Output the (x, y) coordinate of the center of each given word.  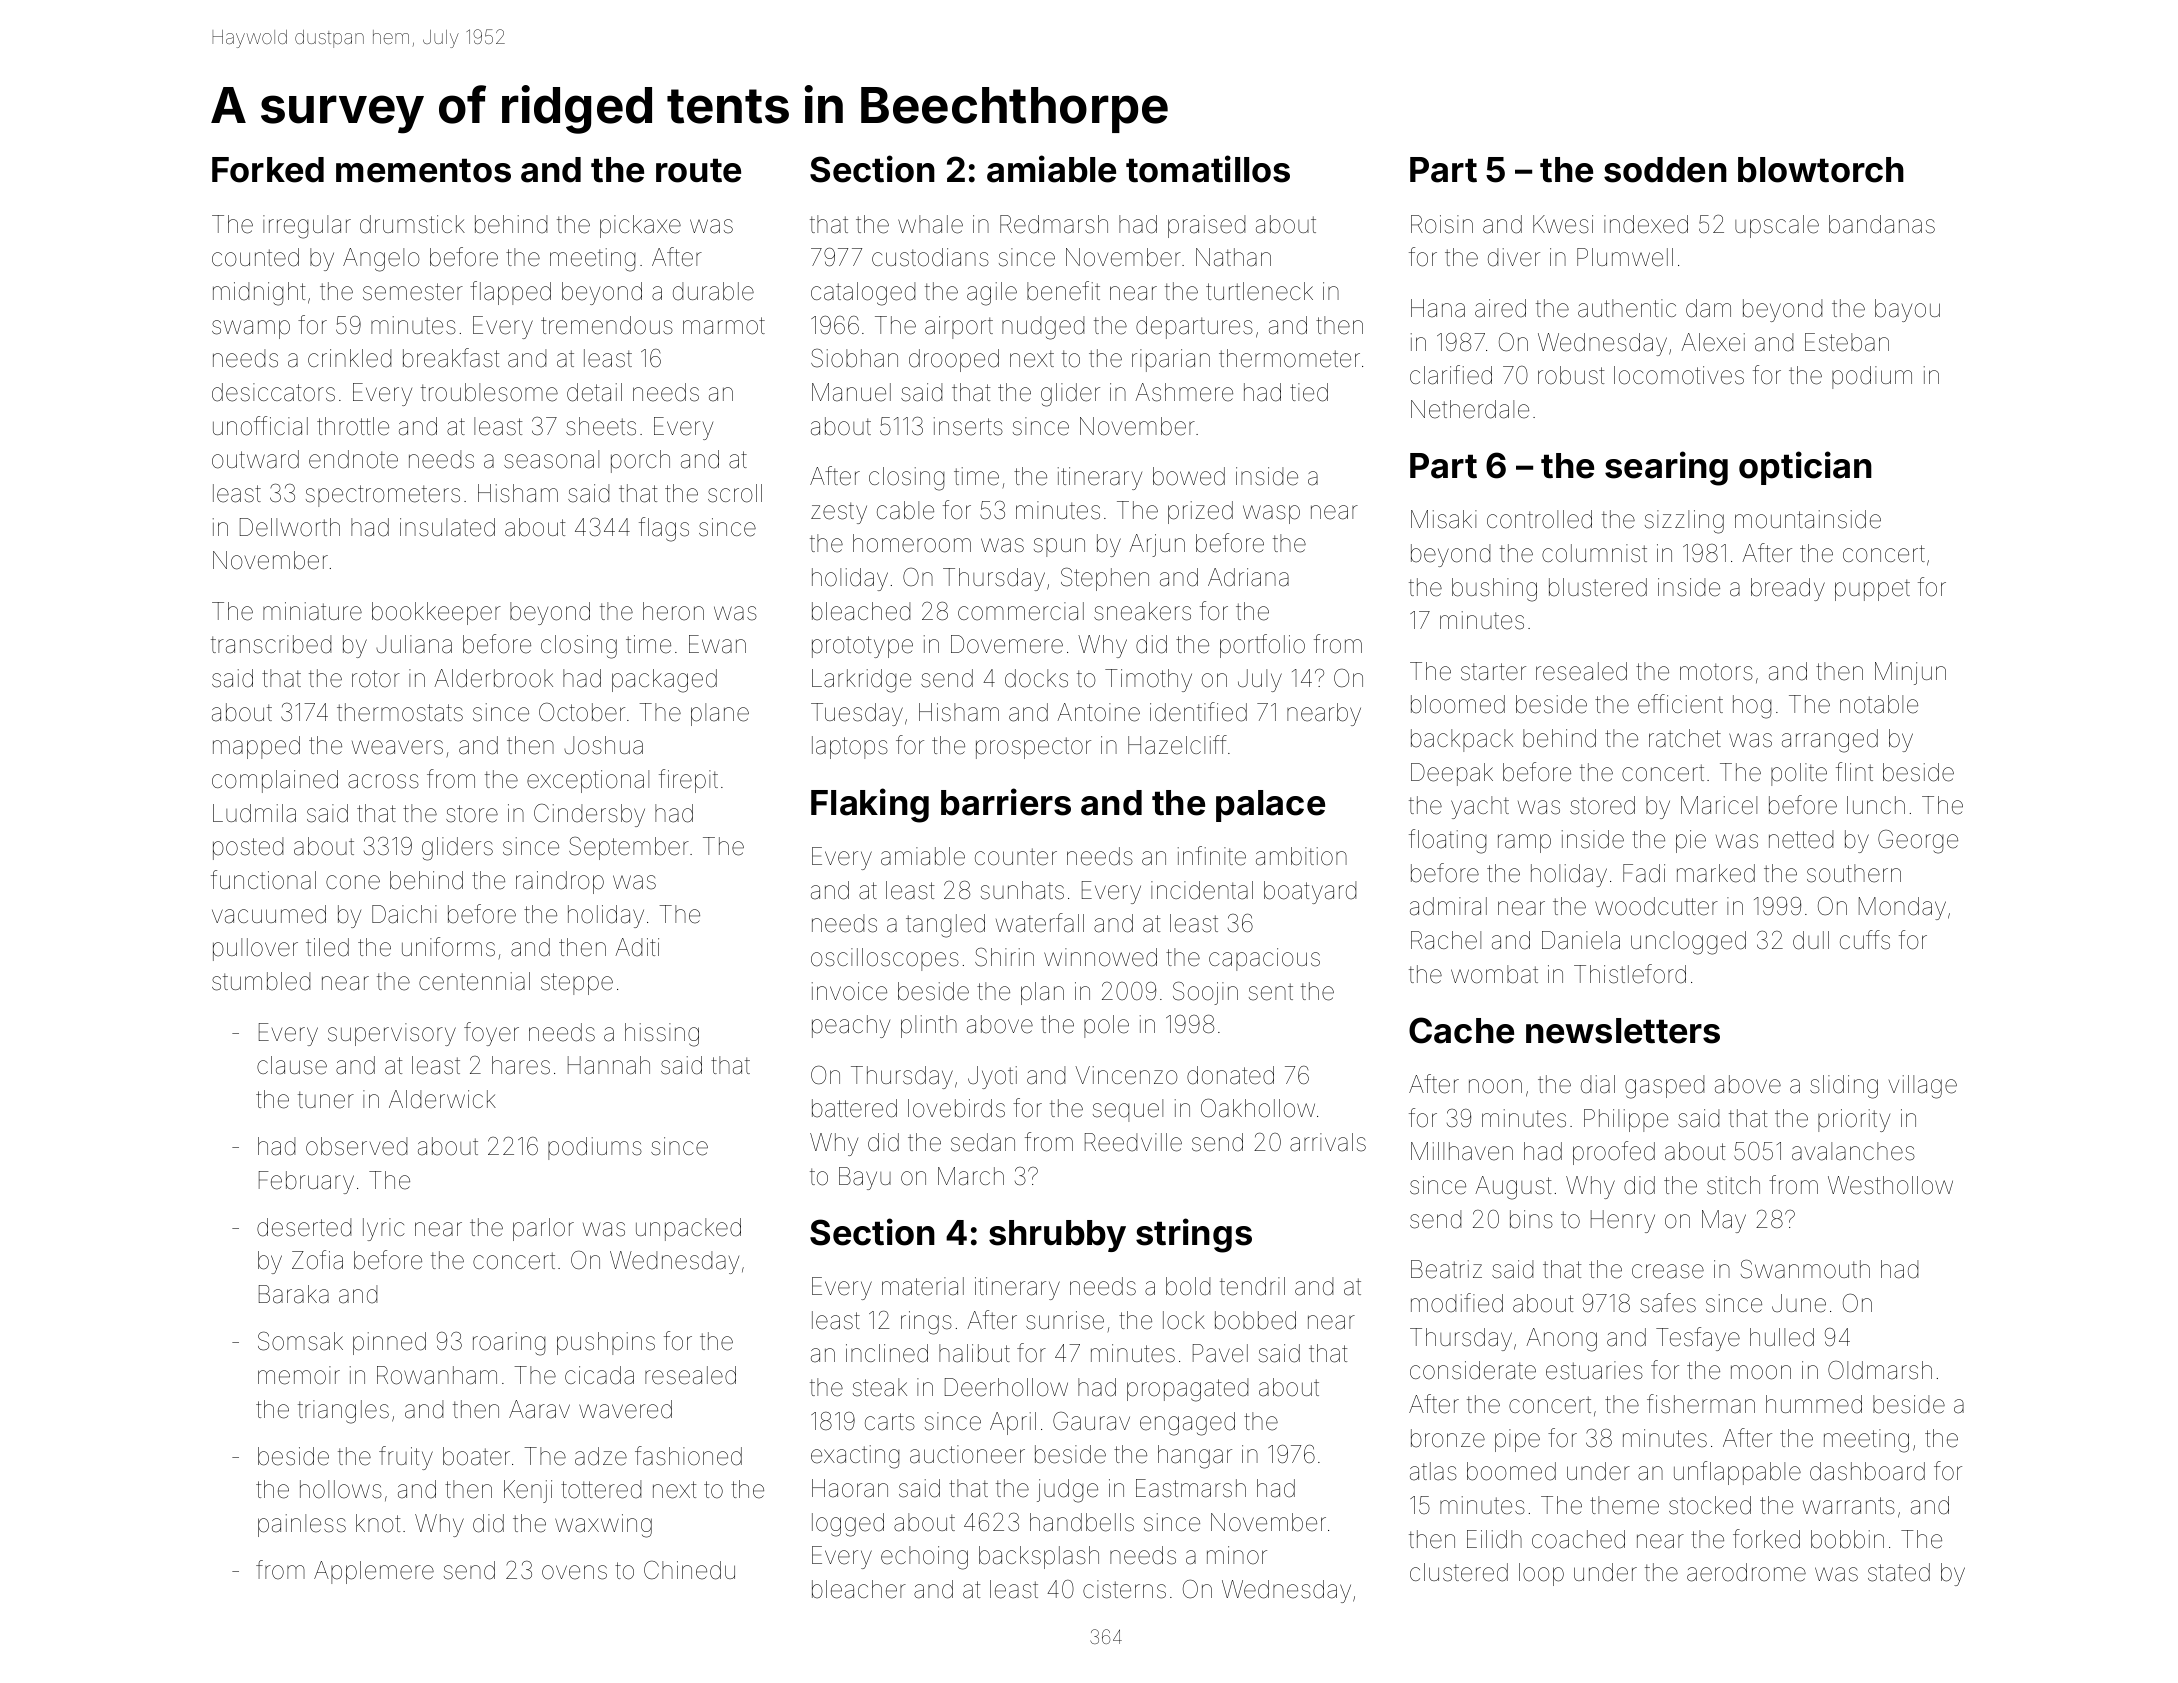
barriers (1006, 802)
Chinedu (689, 1570)
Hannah (609, 1065)
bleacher (859, 1589)
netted (1801, 839)
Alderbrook (493, 678)
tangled (945, 926)
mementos (423, 170)
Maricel (1719, 805)
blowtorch (1821, 170)
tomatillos (1208, 169)
